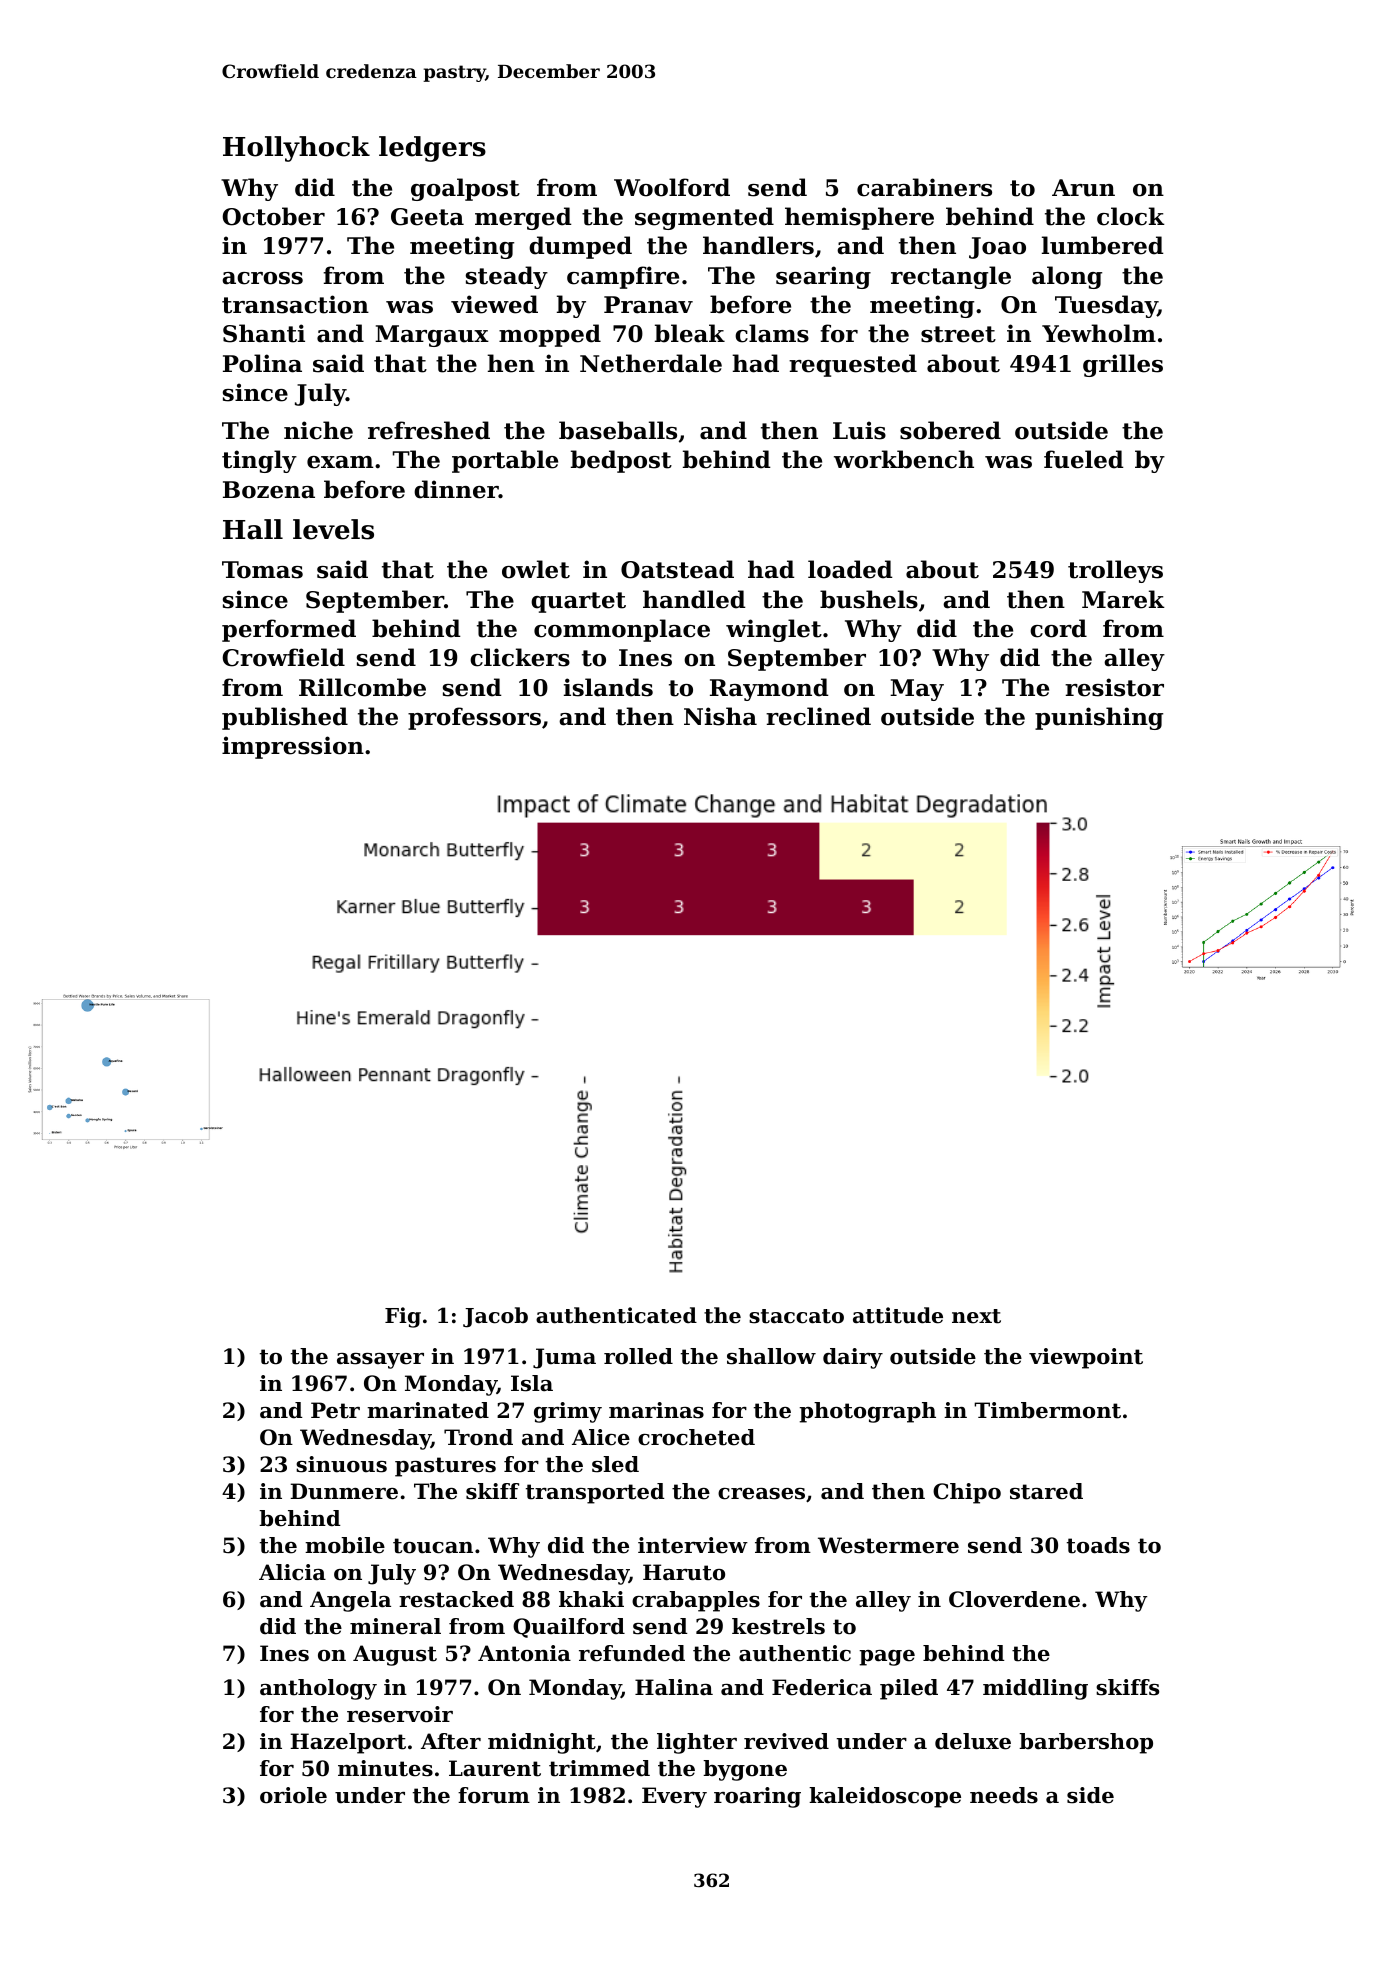 The width and height of the screenshot is (1386, 1969). Describe the element at coordinates (720, 716) in the screenshot. I see `Nisha` at that location.
